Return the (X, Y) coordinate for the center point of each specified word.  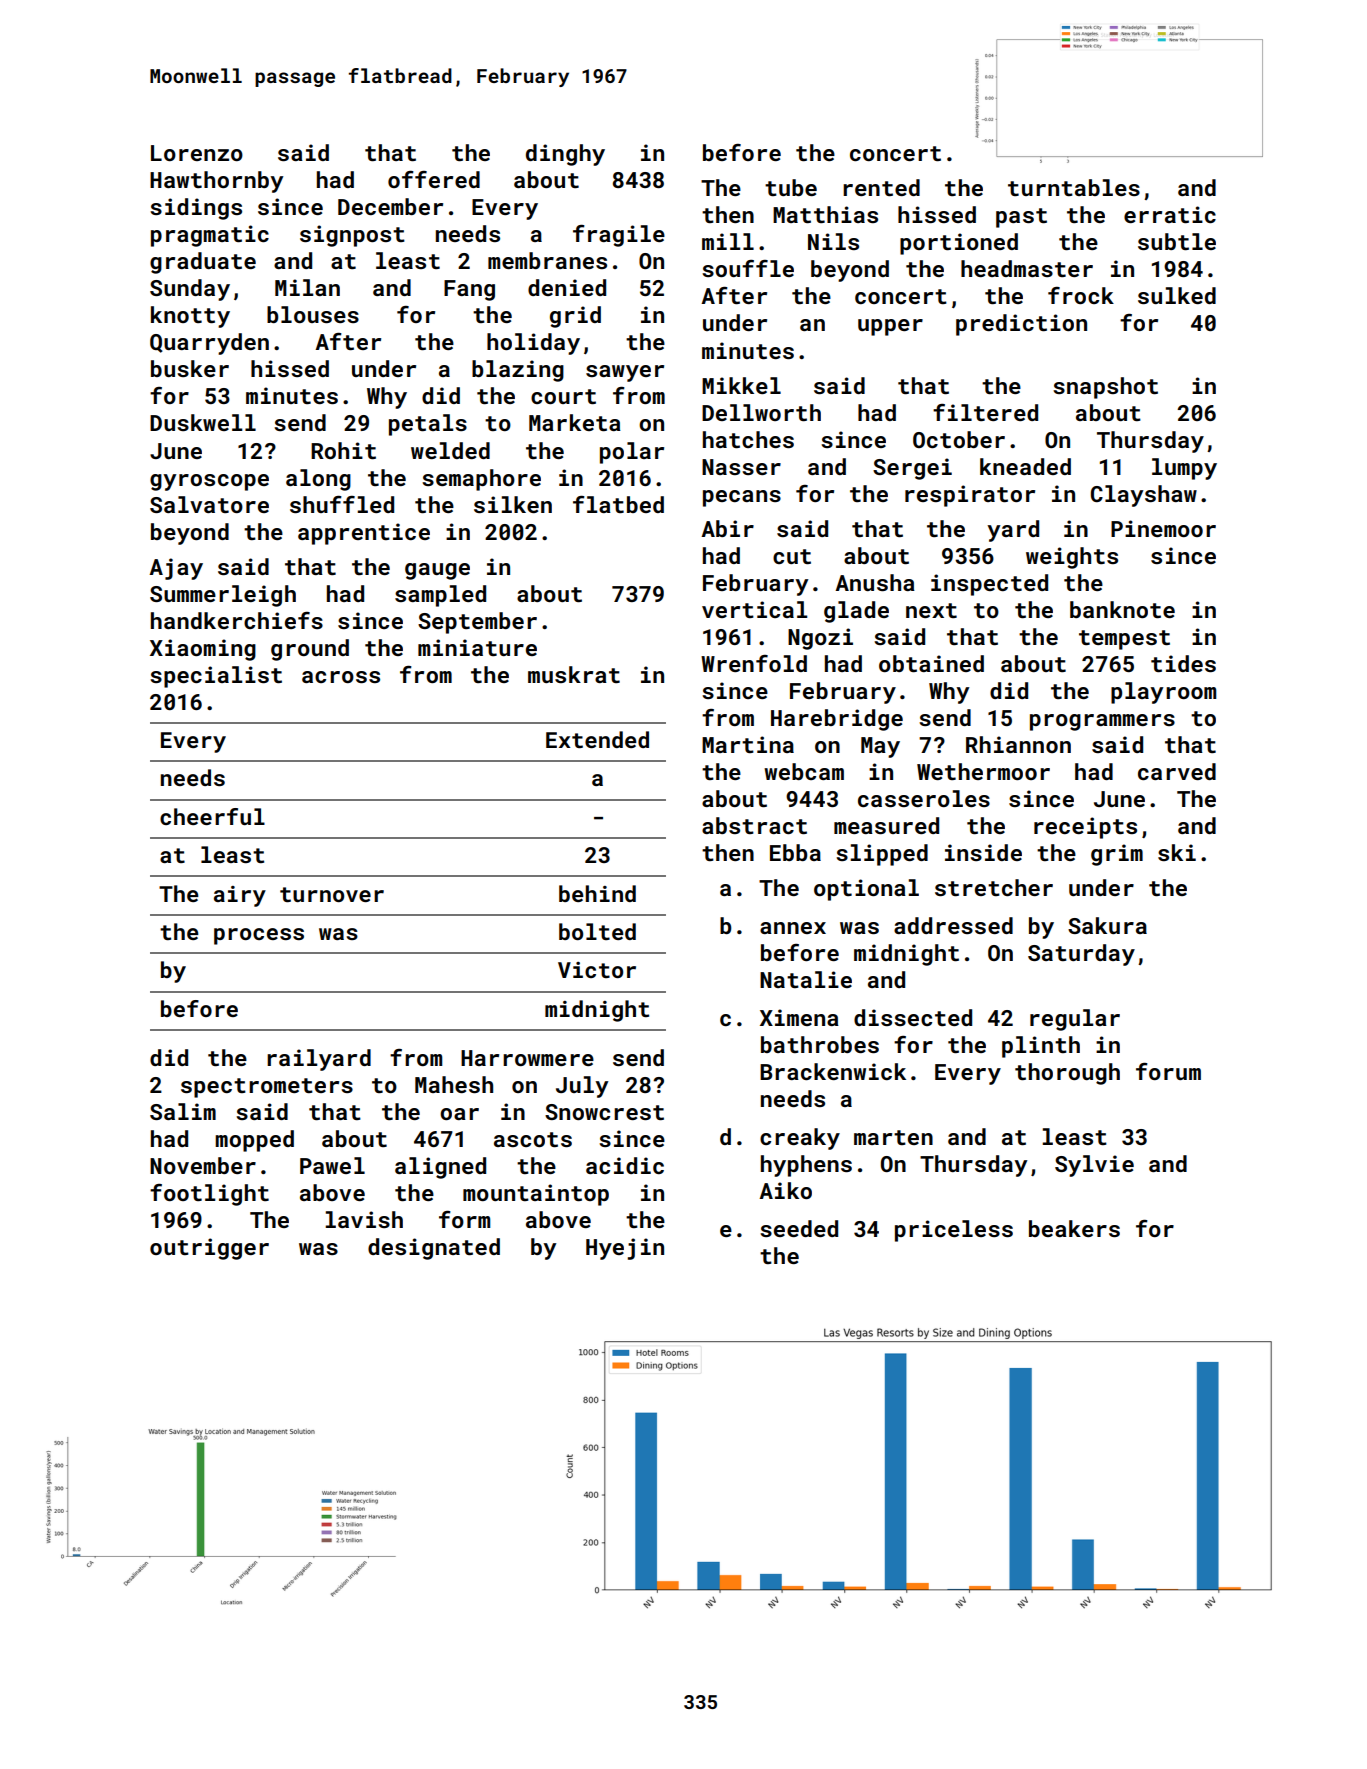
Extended (597, 739)
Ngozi (820, 639)
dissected (913, 1017)
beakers (1074, 1228)
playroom (1163, 693)
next (931, 610)
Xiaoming (203, 650)
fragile (619, 236)
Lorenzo (197, 153)
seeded (799, 1228)
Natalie (806, 979)
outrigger (209, 1249)
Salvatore (209, 504)
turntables (1074, 187)
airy (240, 896)
